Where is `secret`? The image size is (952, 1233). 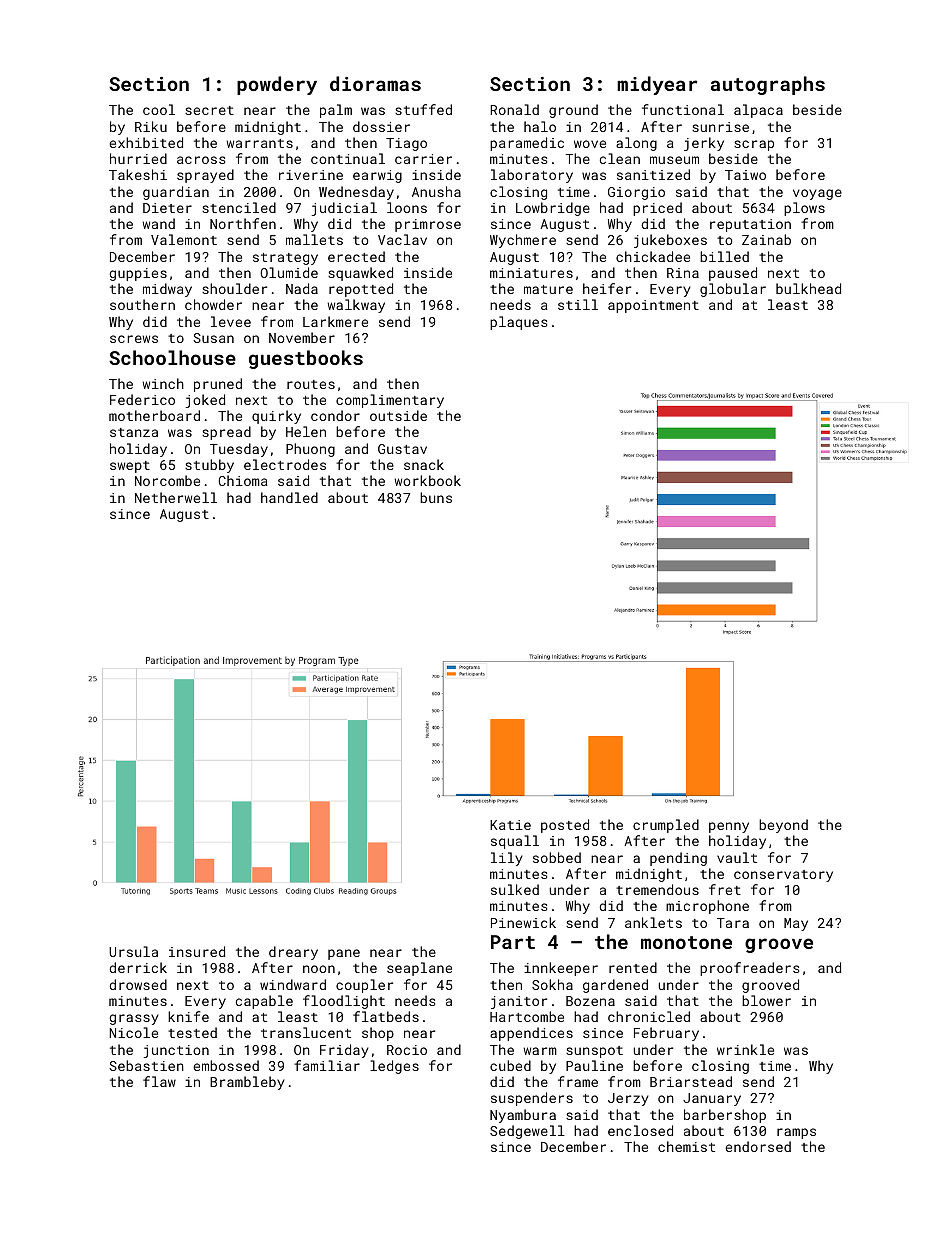
secret is located at coordinates (209, 110).
